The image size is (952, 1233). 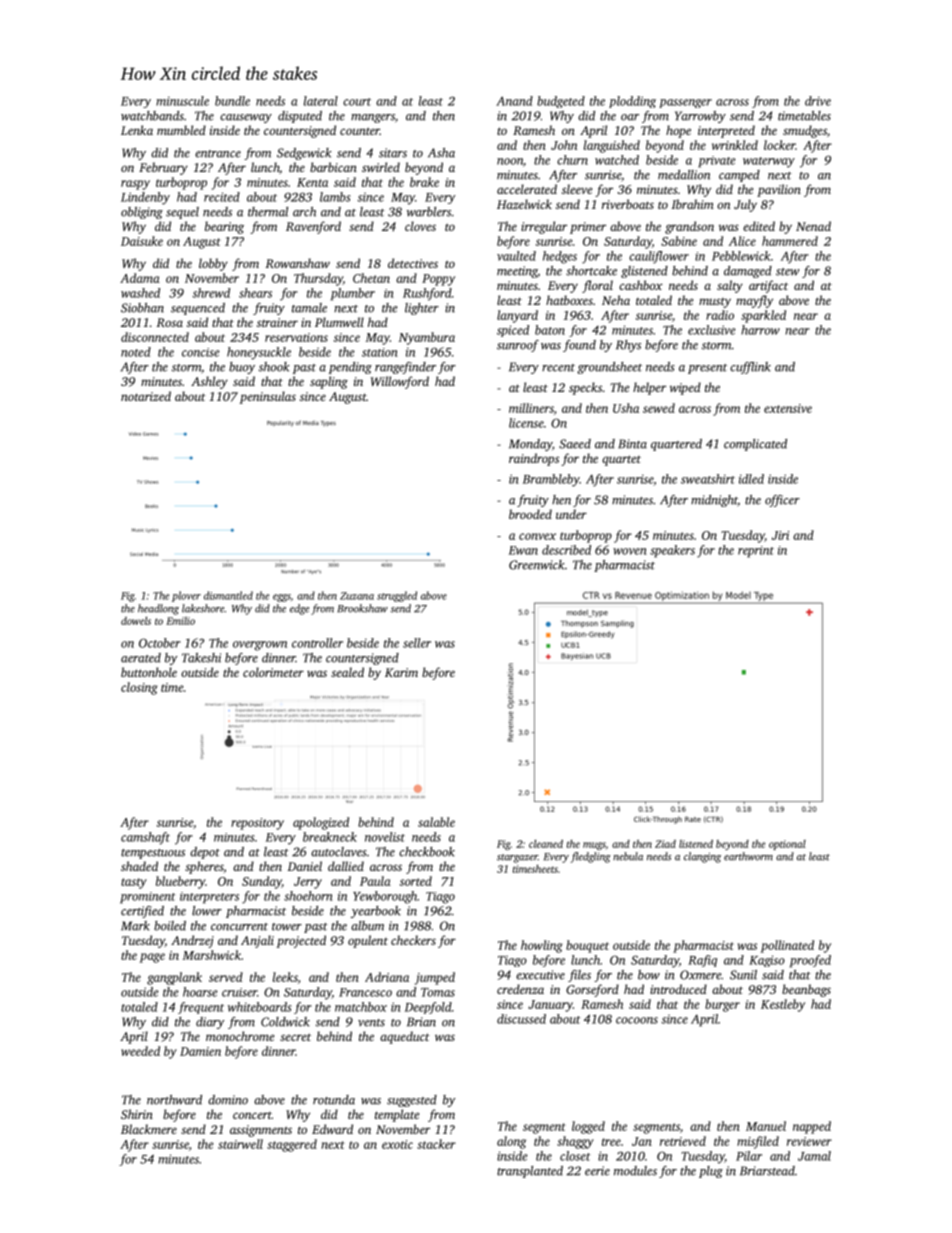 I want to click on dismantled, so click(x=228, y=595).
